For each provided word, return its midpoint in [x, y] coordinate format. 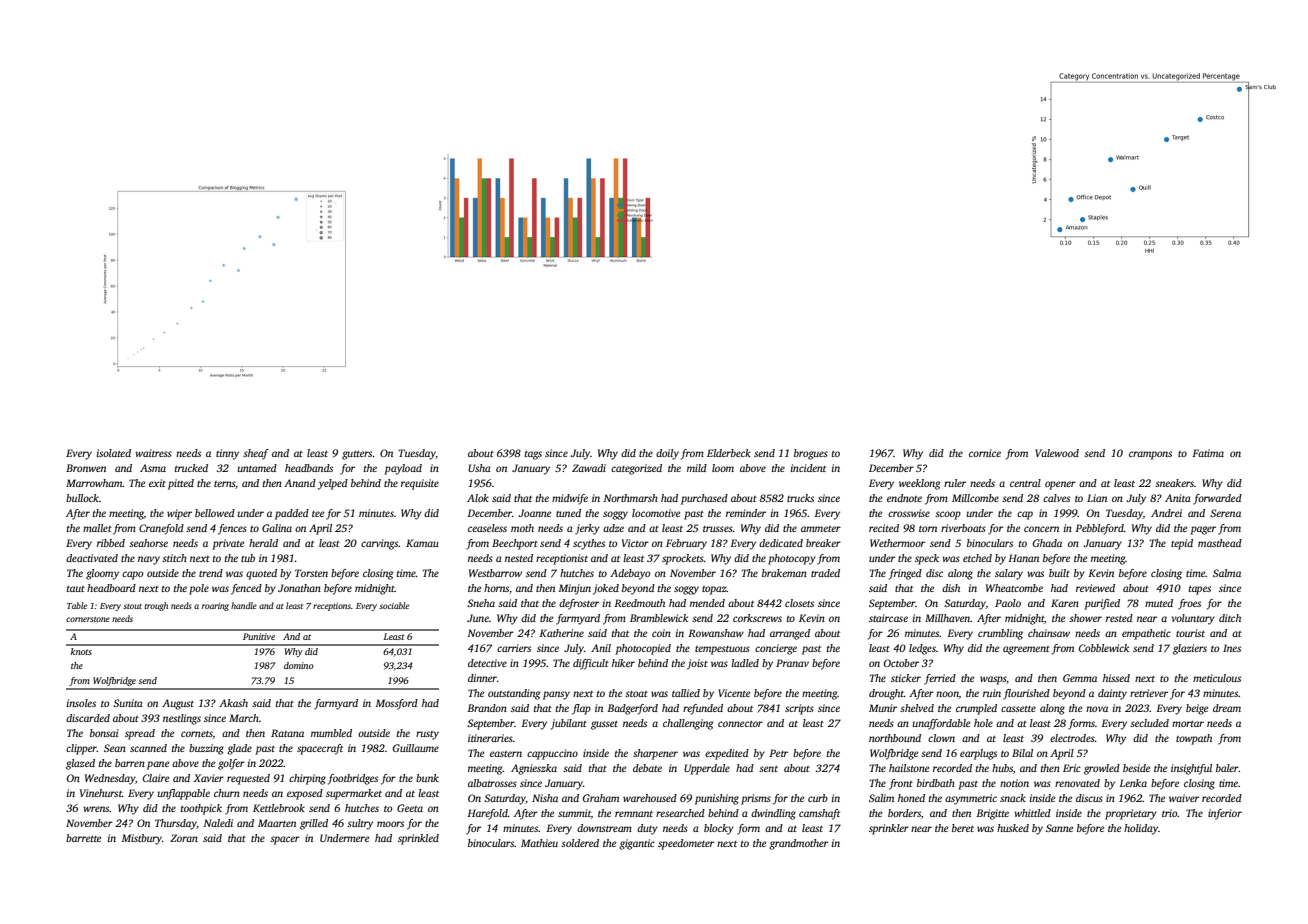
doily [667, 454]
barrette [83, 838]
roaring [215, 607]
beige [1197, 709]
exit [157, 483]
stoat [636, 694]
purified [1102, 604]
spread [140, 734]
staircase [888, 618]
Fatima [1208, 453]
